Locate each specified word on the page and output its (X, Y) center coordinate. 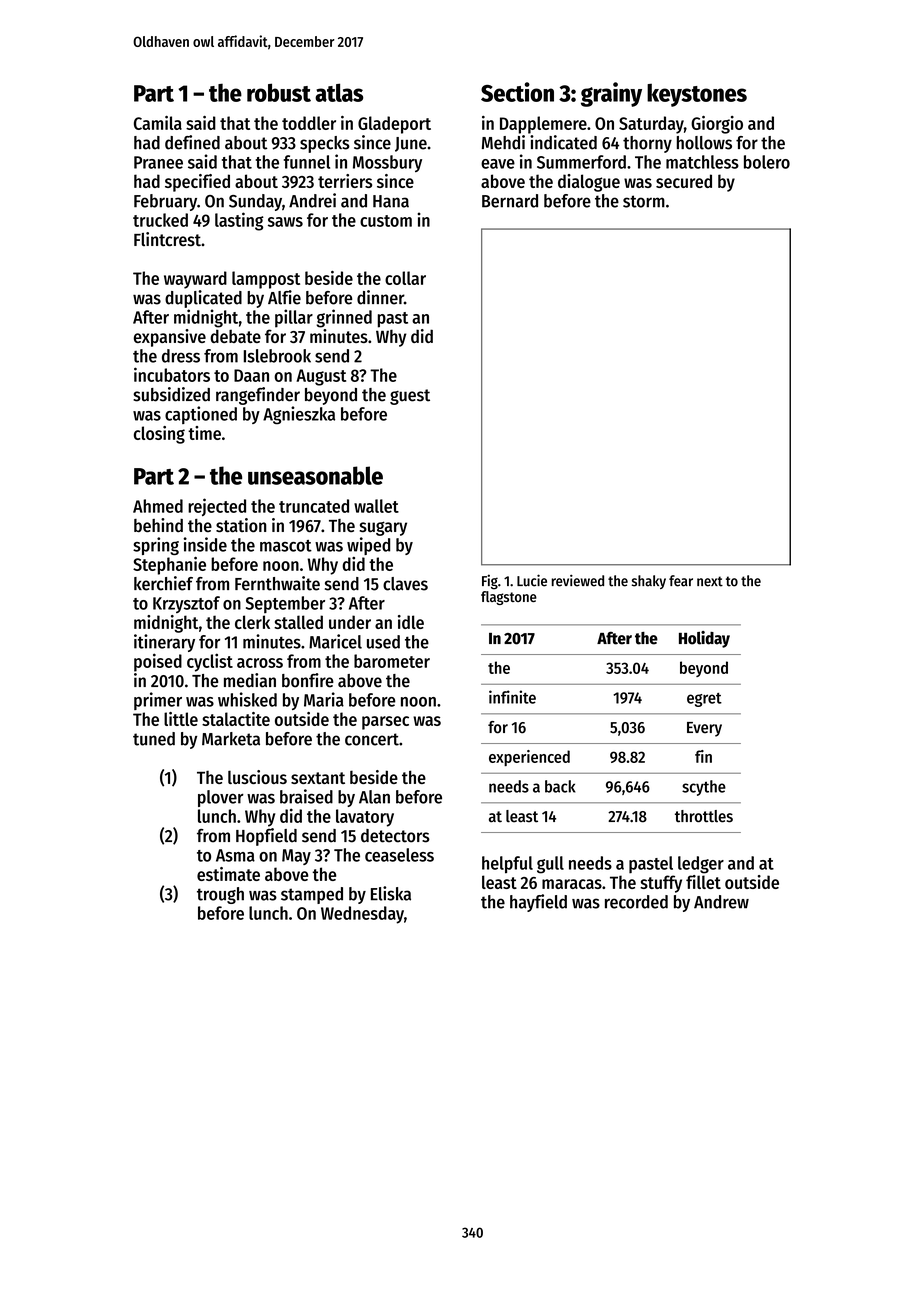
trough (220, 895)
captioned (201, 415)
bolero (767, 162)
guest (410, 397)
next (710, 581)
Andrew (721, 902)
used (383, 642)
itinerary (164, 643)
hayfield (538, 903)
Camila (158, 123)
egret (704, 700)
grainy (611, 94)
